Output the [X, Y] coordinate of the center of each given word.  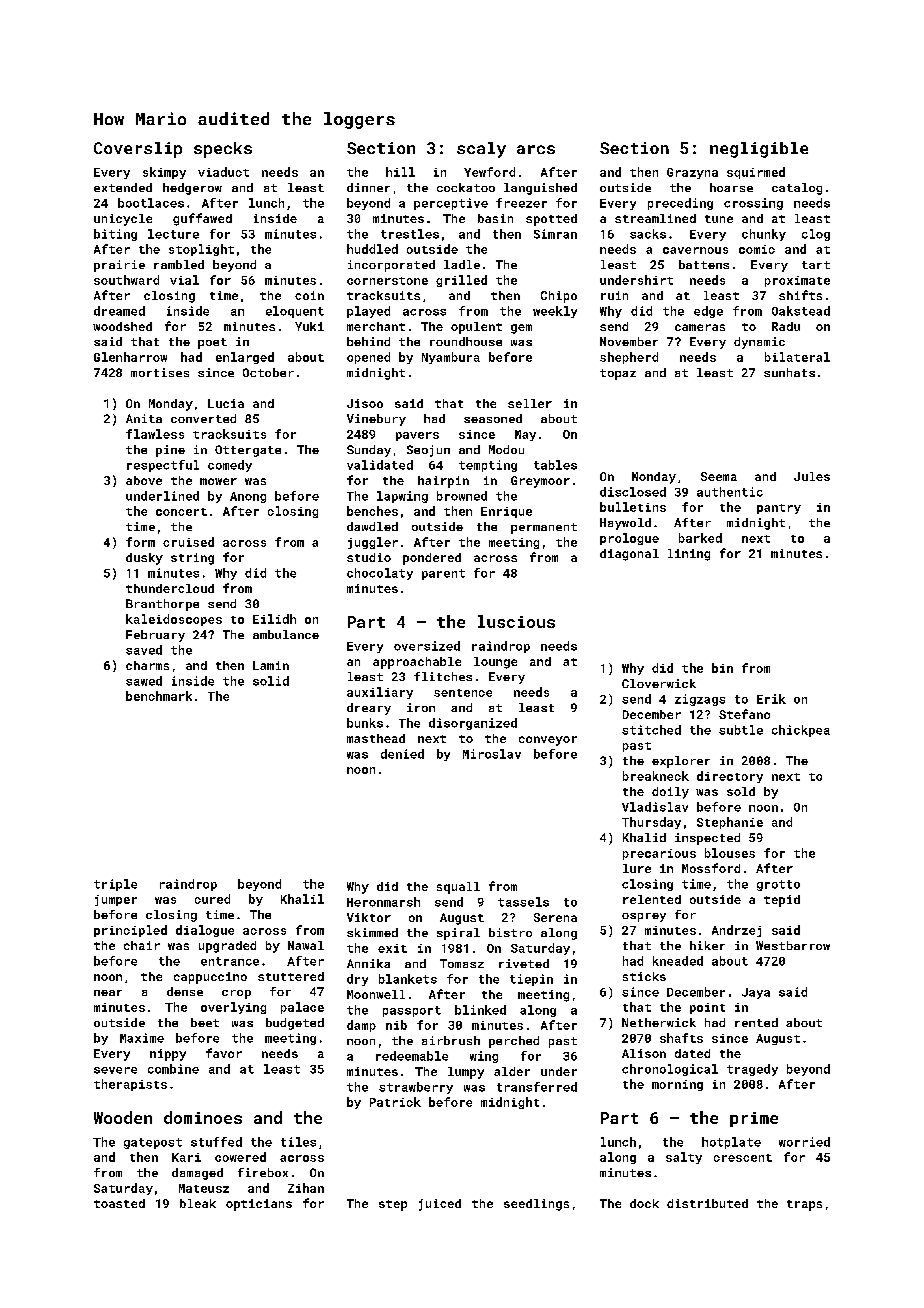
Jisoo [365, 403]
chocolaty [380, 574]
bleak [198, 1203]
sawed [144, 681]
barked [700, 538]
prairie [119, 266]
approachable [417, 663]
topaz [618, 374]
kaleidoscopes [174, 620]
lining [689, 555]
